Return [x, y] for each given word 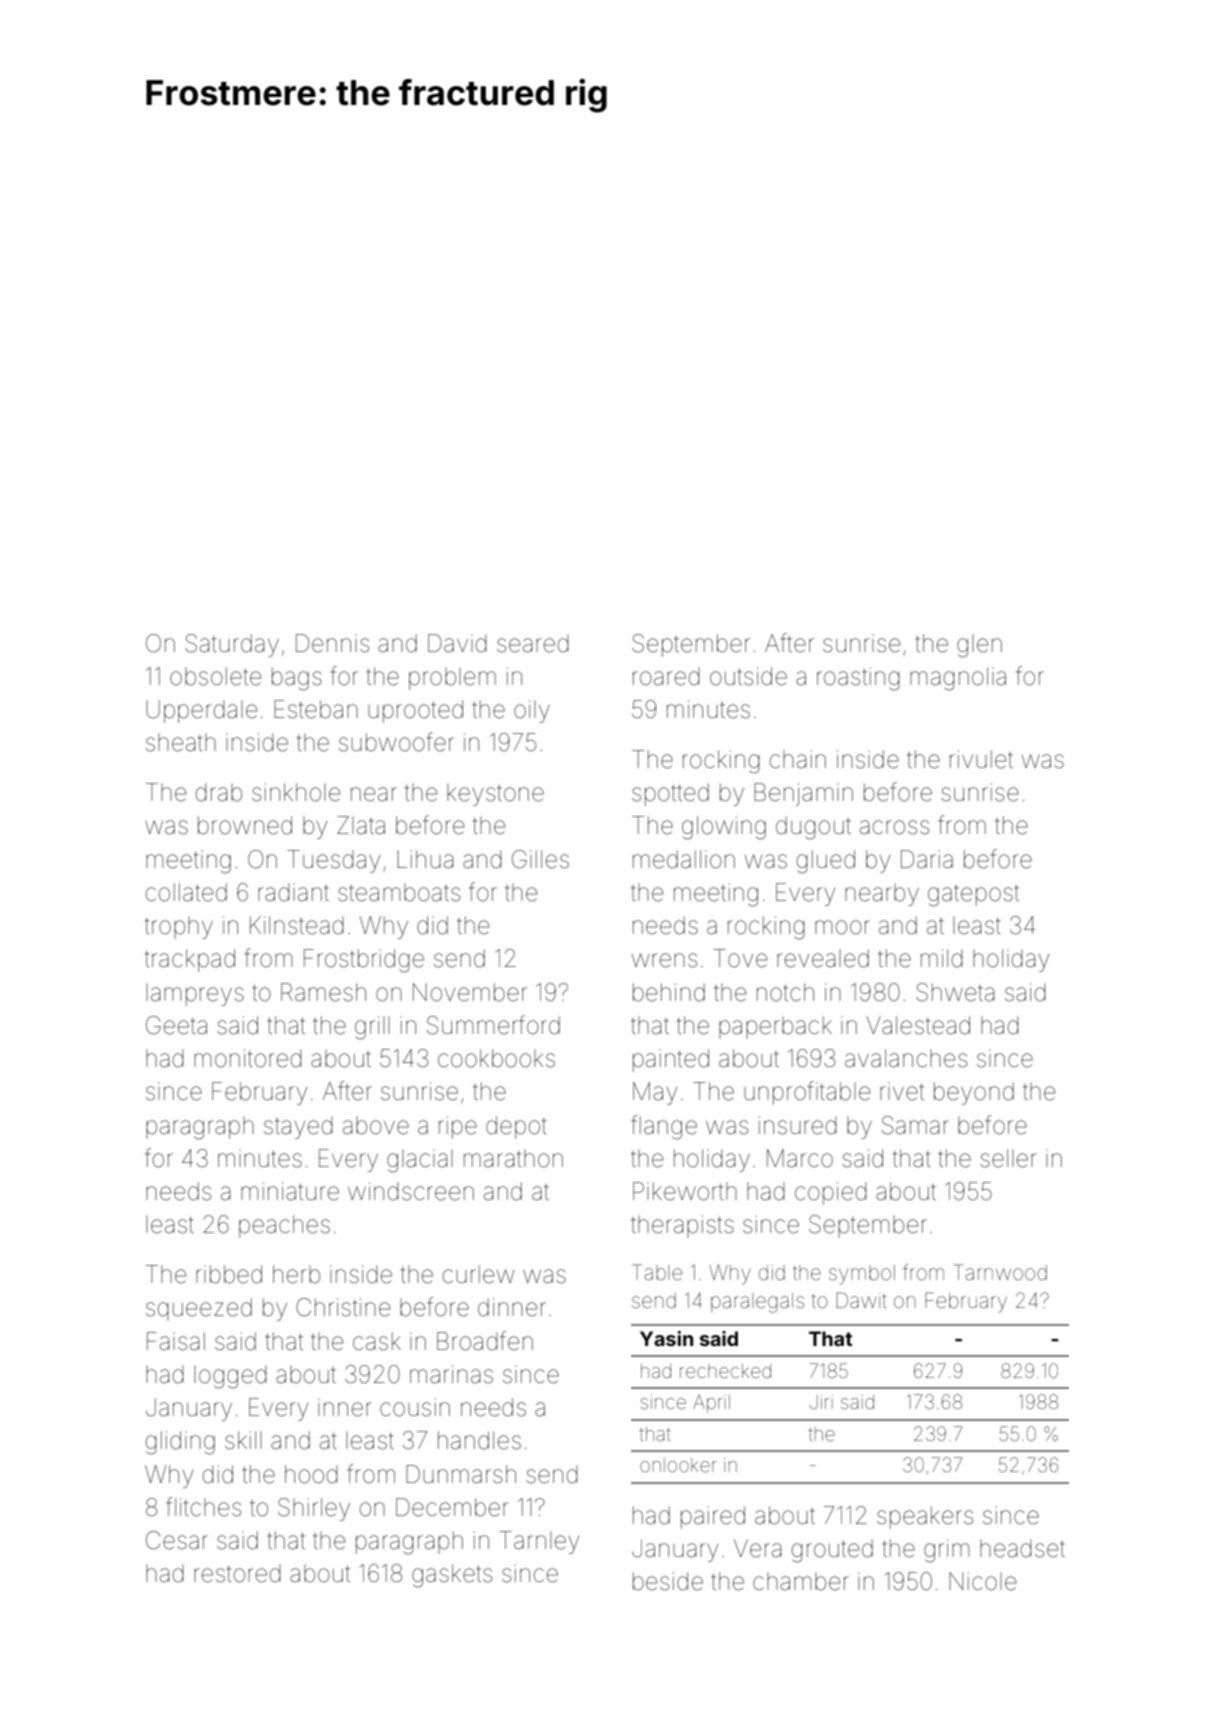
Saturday [232, 645]
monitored [248, 1058]
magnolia [958, 679]
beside [668, 1581]
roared [666, 676]
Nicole [983, 1581]
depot [516, 1127]
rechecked [725, 1371]
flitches [203, 1507]
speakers [925, 1517]
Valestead [918, 1025]
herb [296, 1274]
